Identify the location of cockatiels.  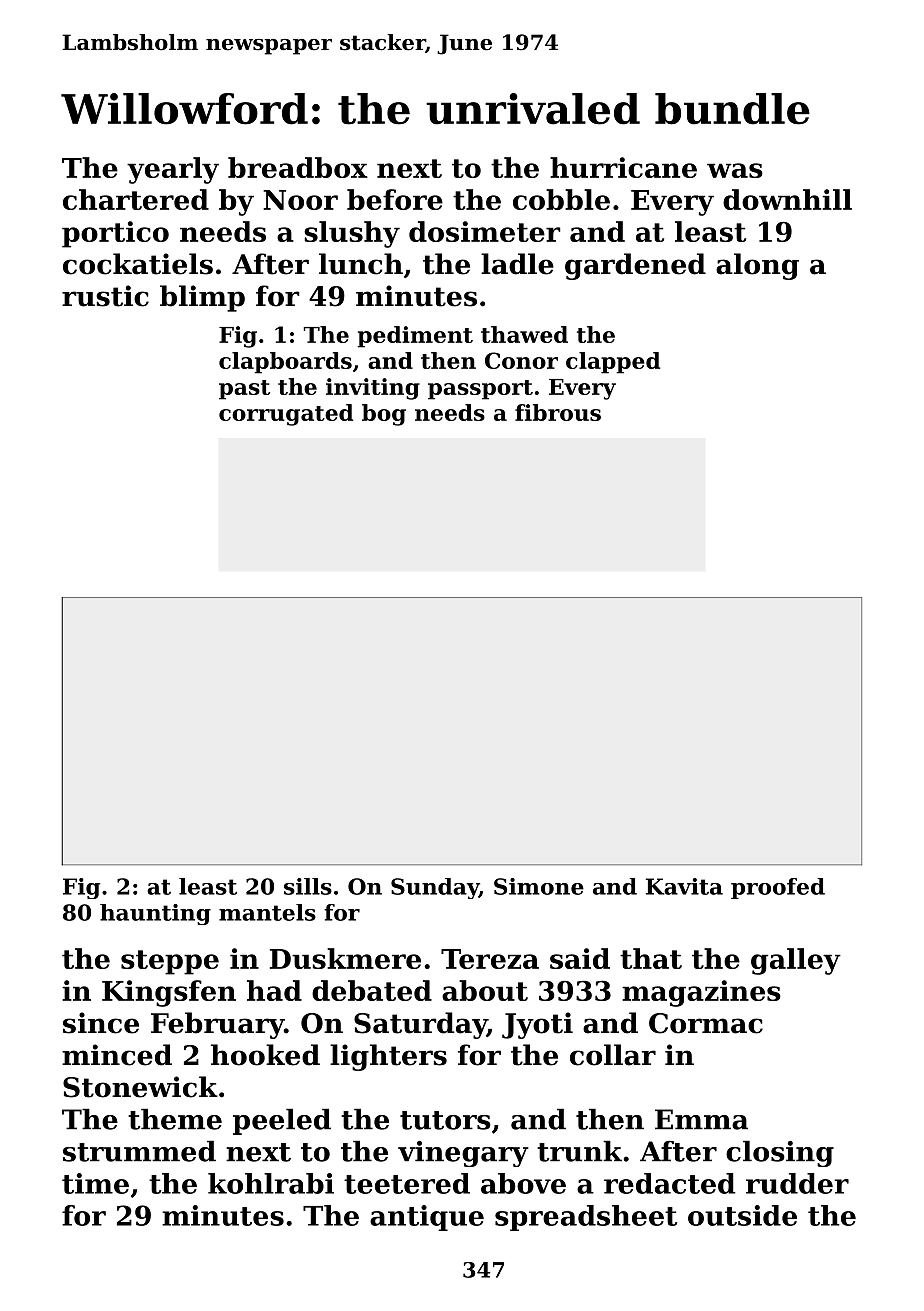
(138, 264).
